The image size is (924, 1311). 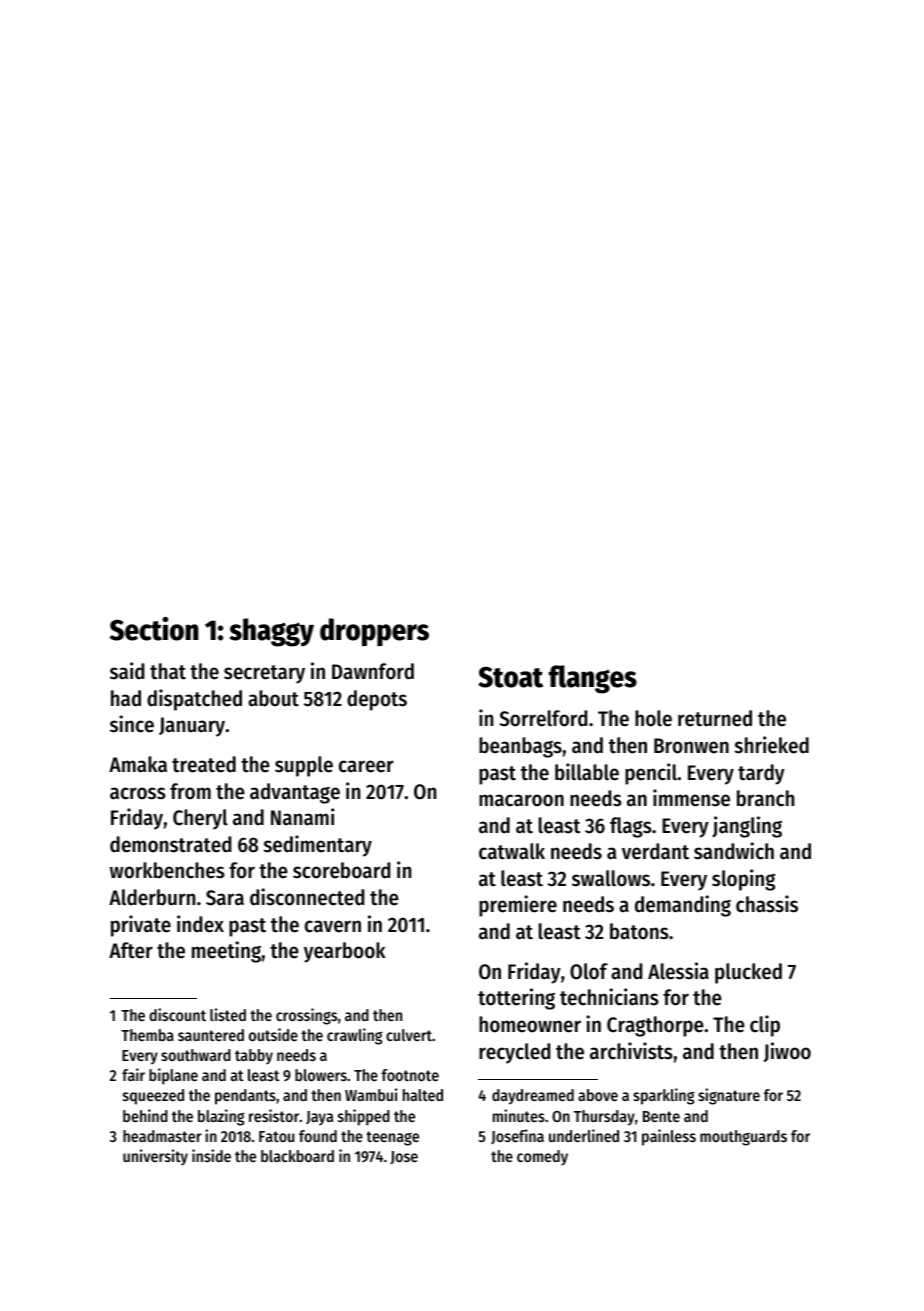 I want to click on Cheryl, so click(x=200, y=819).
